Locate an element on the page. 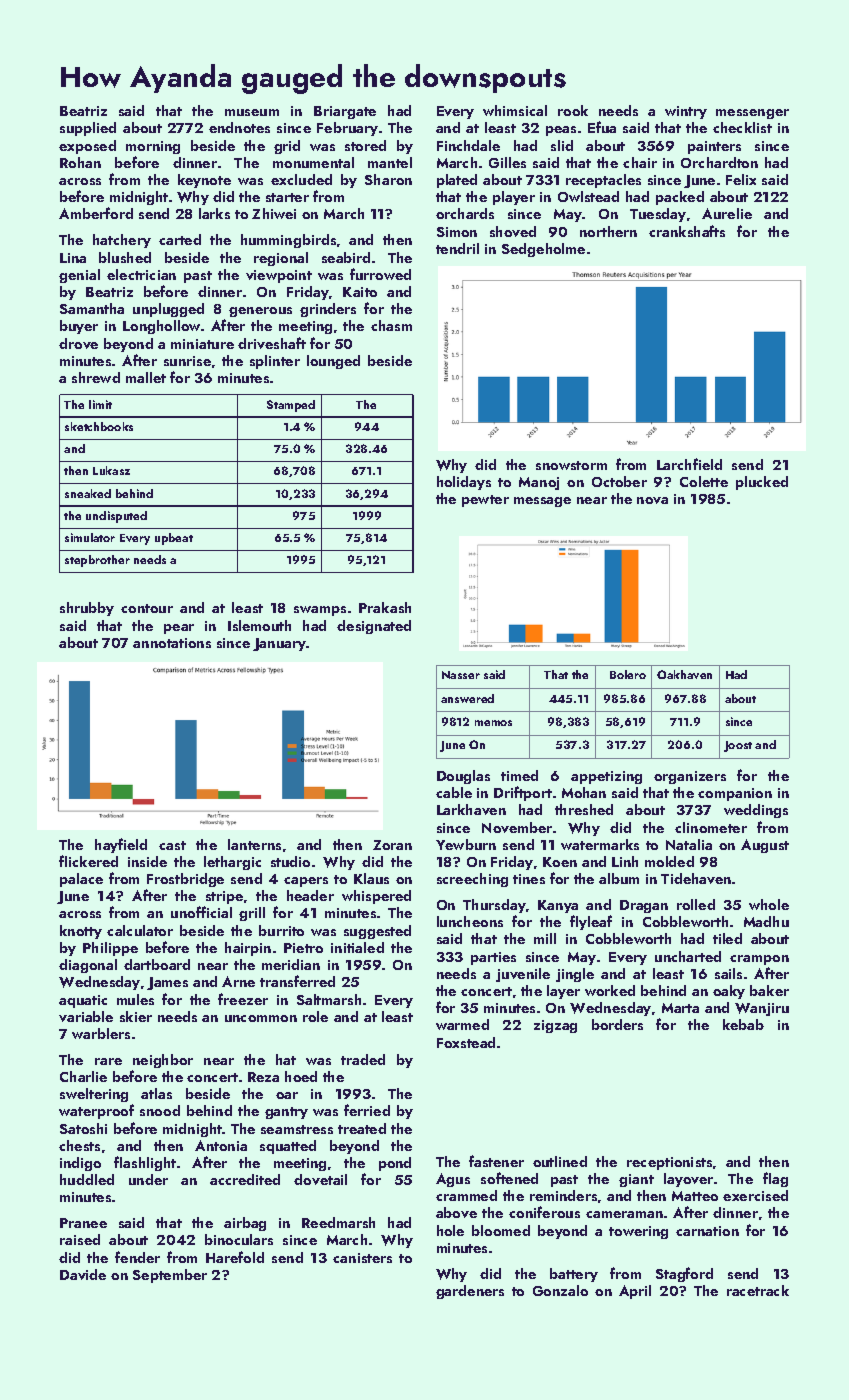 The width and height of the image is (849, 1400). Natalia is located at coordinates (689, 844).
